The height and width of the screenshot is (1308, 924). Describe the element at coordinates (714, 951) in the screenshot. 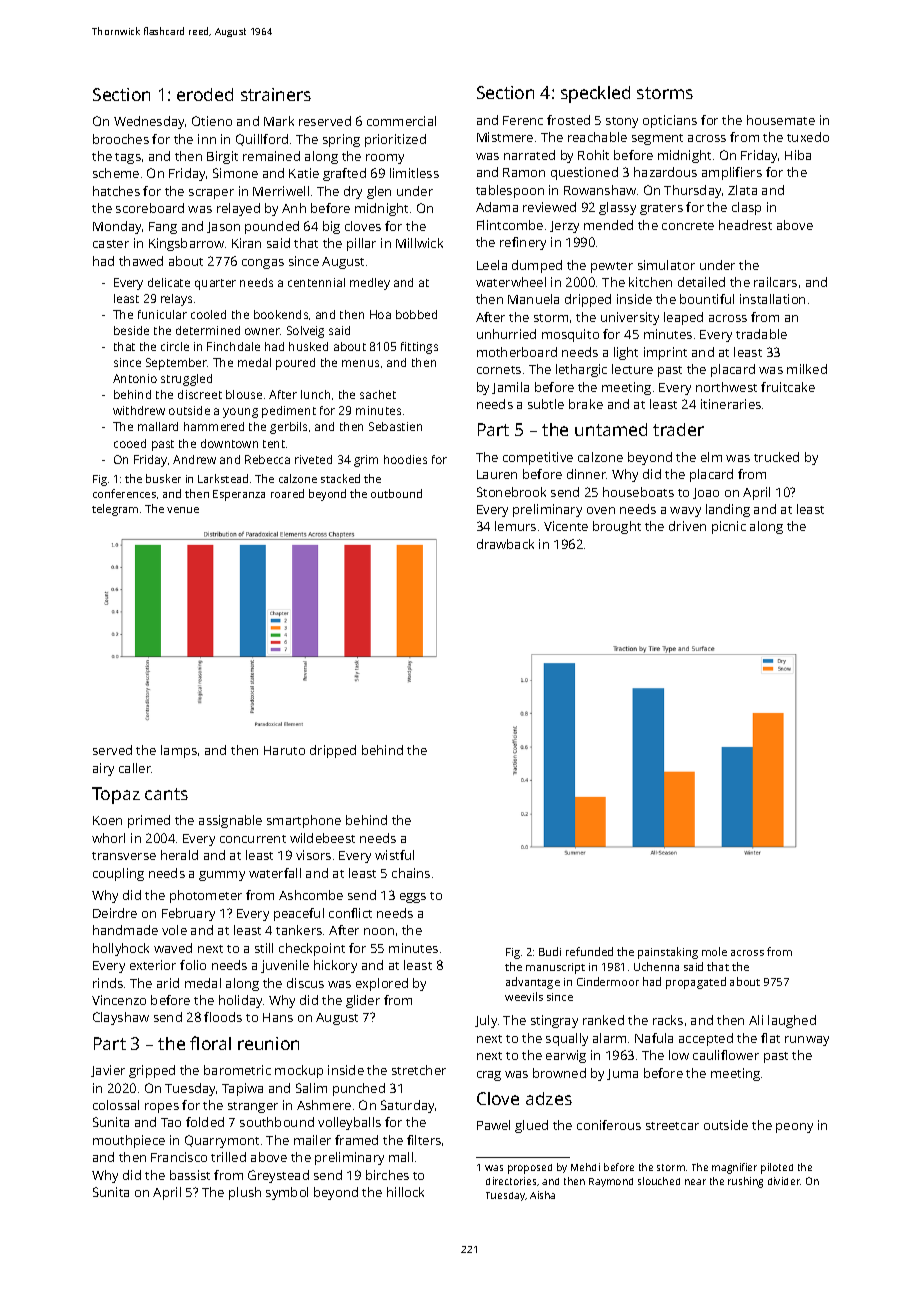

I see `mole` at that location.
